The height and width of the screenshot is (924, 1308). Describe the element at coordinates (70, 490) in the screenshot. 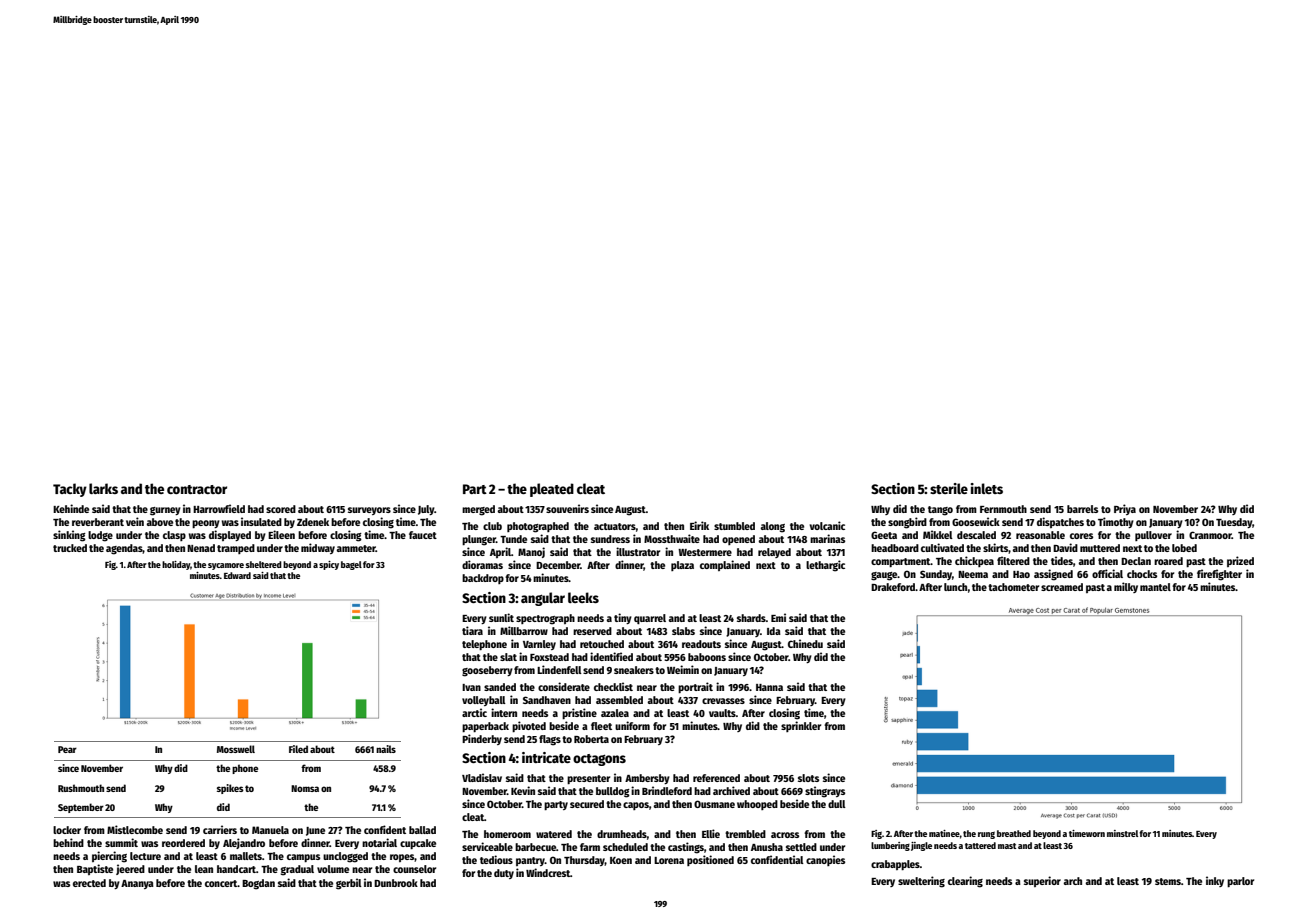

I see `Tacky` at that location.
